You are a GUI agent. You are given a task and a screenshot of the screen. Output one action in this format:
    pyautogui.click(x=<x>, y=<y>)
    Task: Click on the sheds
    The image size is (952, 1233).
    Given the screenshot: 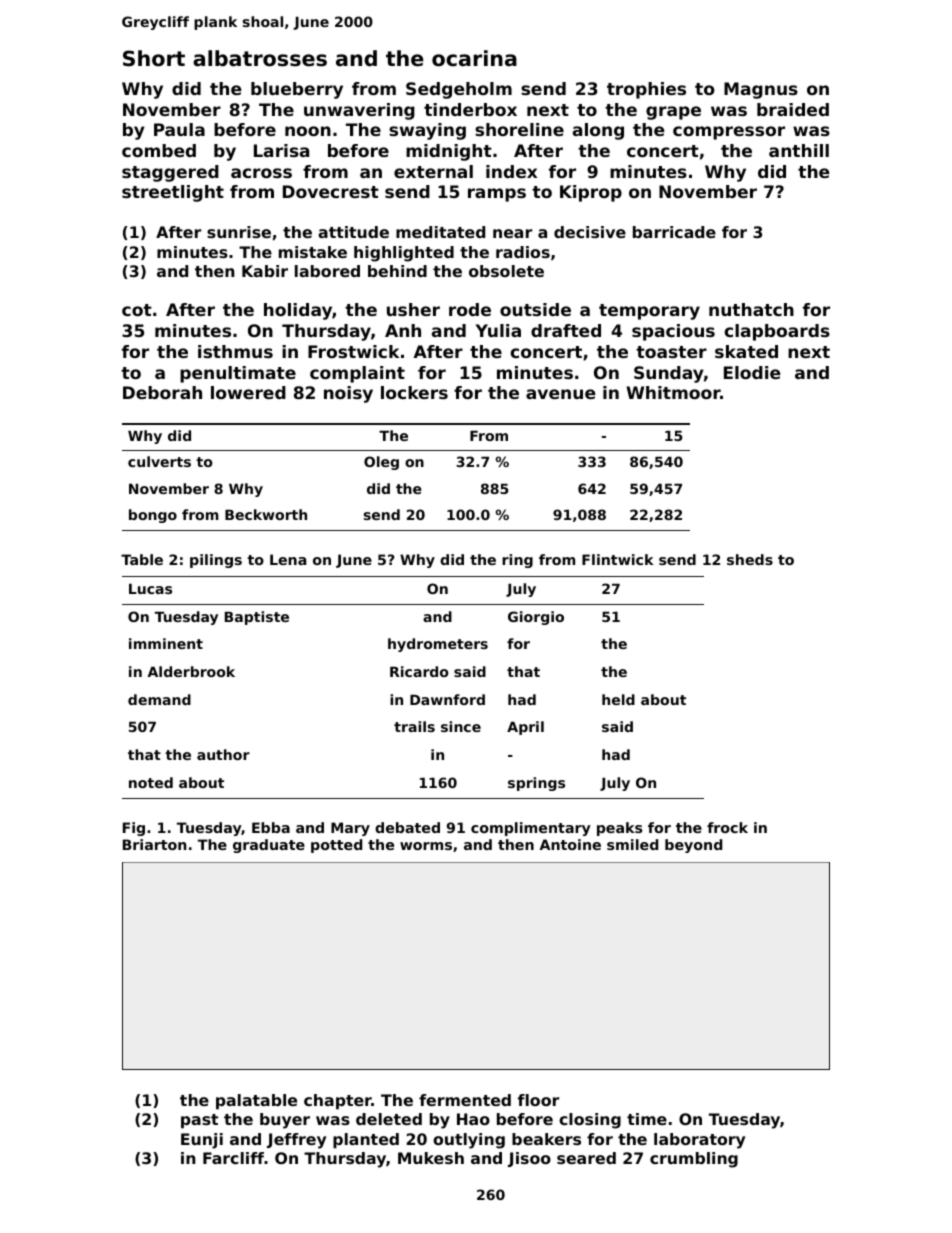 What is the action you would take?
    pyautogui.click(x=750, y=559)
